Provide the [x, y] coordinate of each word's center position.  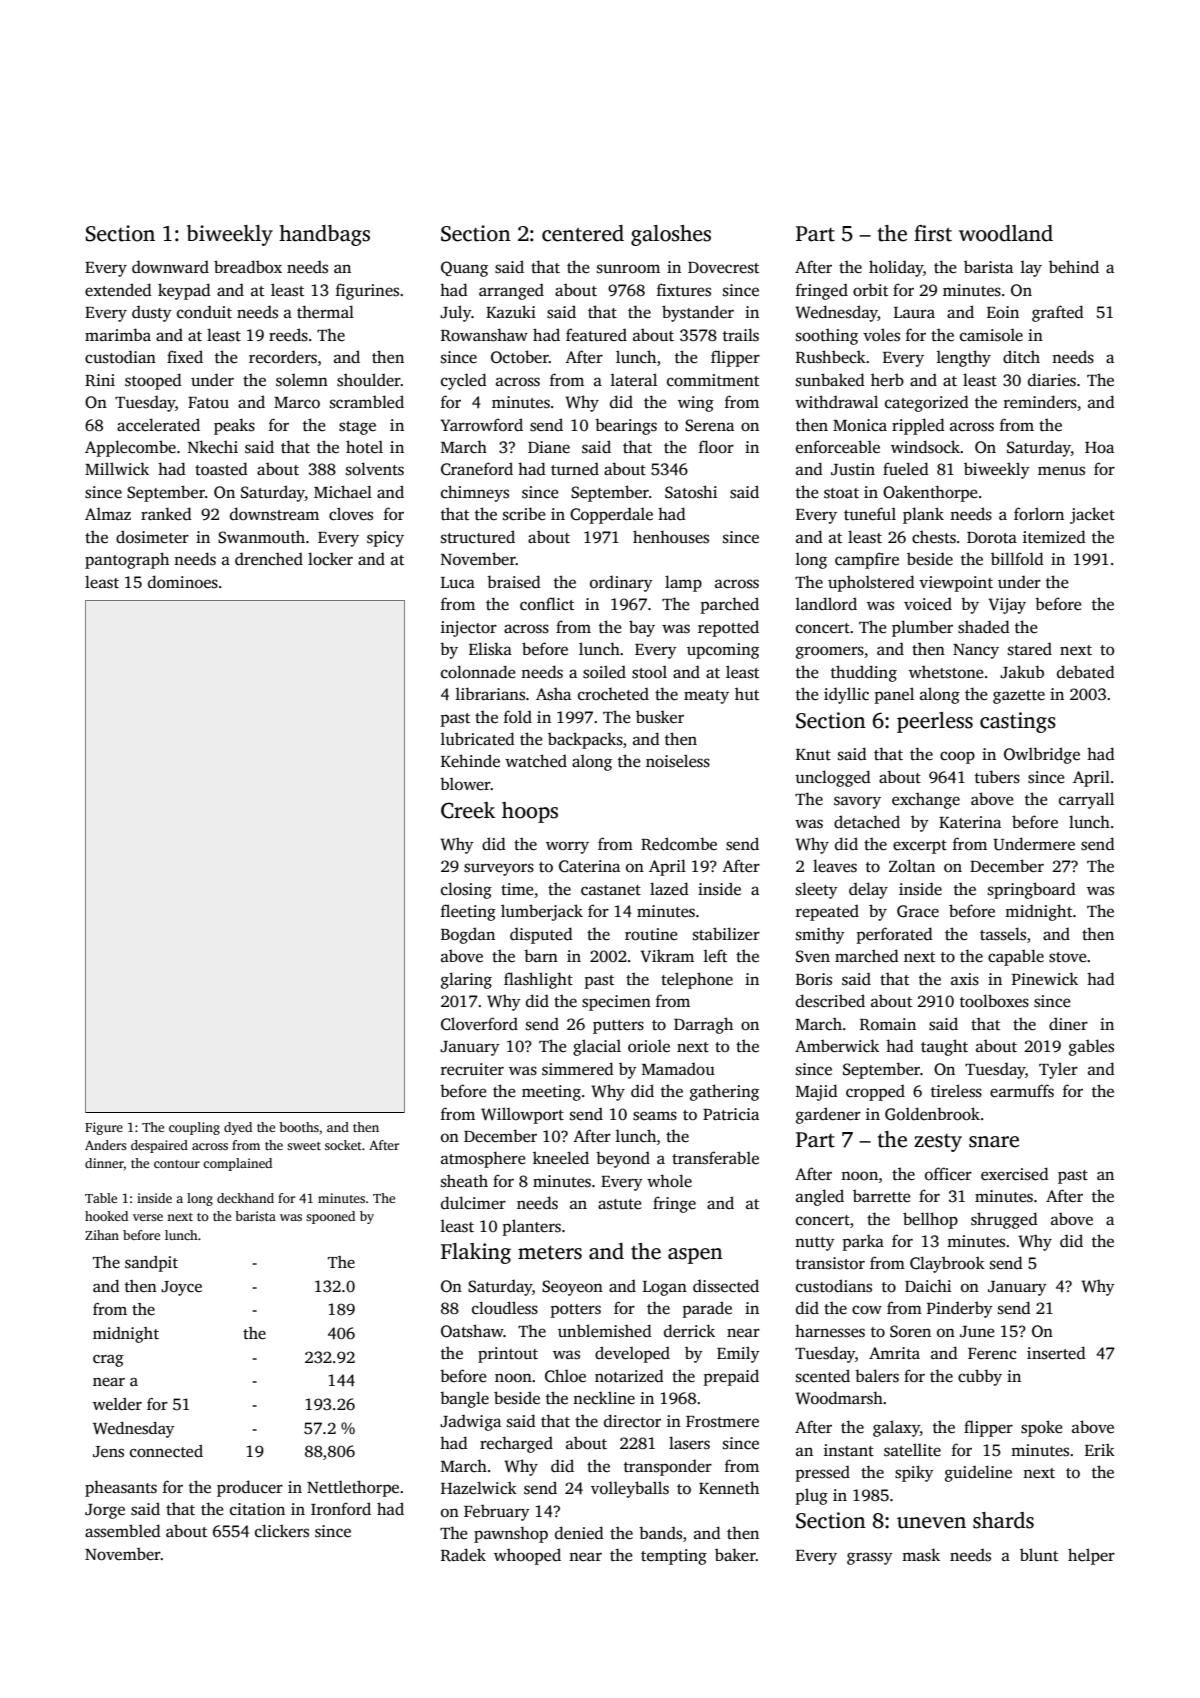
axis [965, 979]
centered [583, 233]
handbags [324, 235]
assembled [123, 1531]
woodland [1006, 233]
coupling [194, 1128]
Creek [468, 810]
